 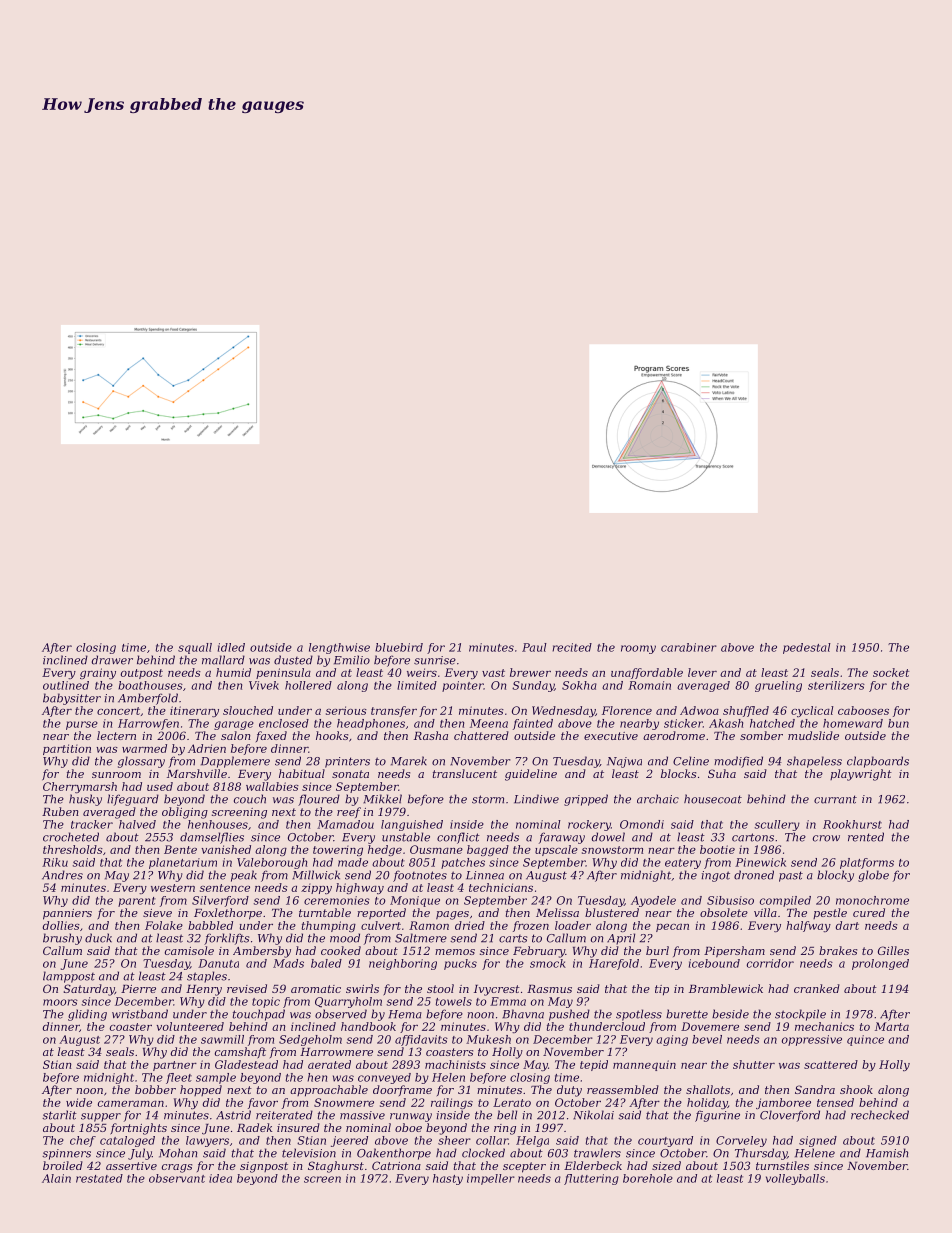 I want to click on Mukesh, so click(x=488, y=1039).
